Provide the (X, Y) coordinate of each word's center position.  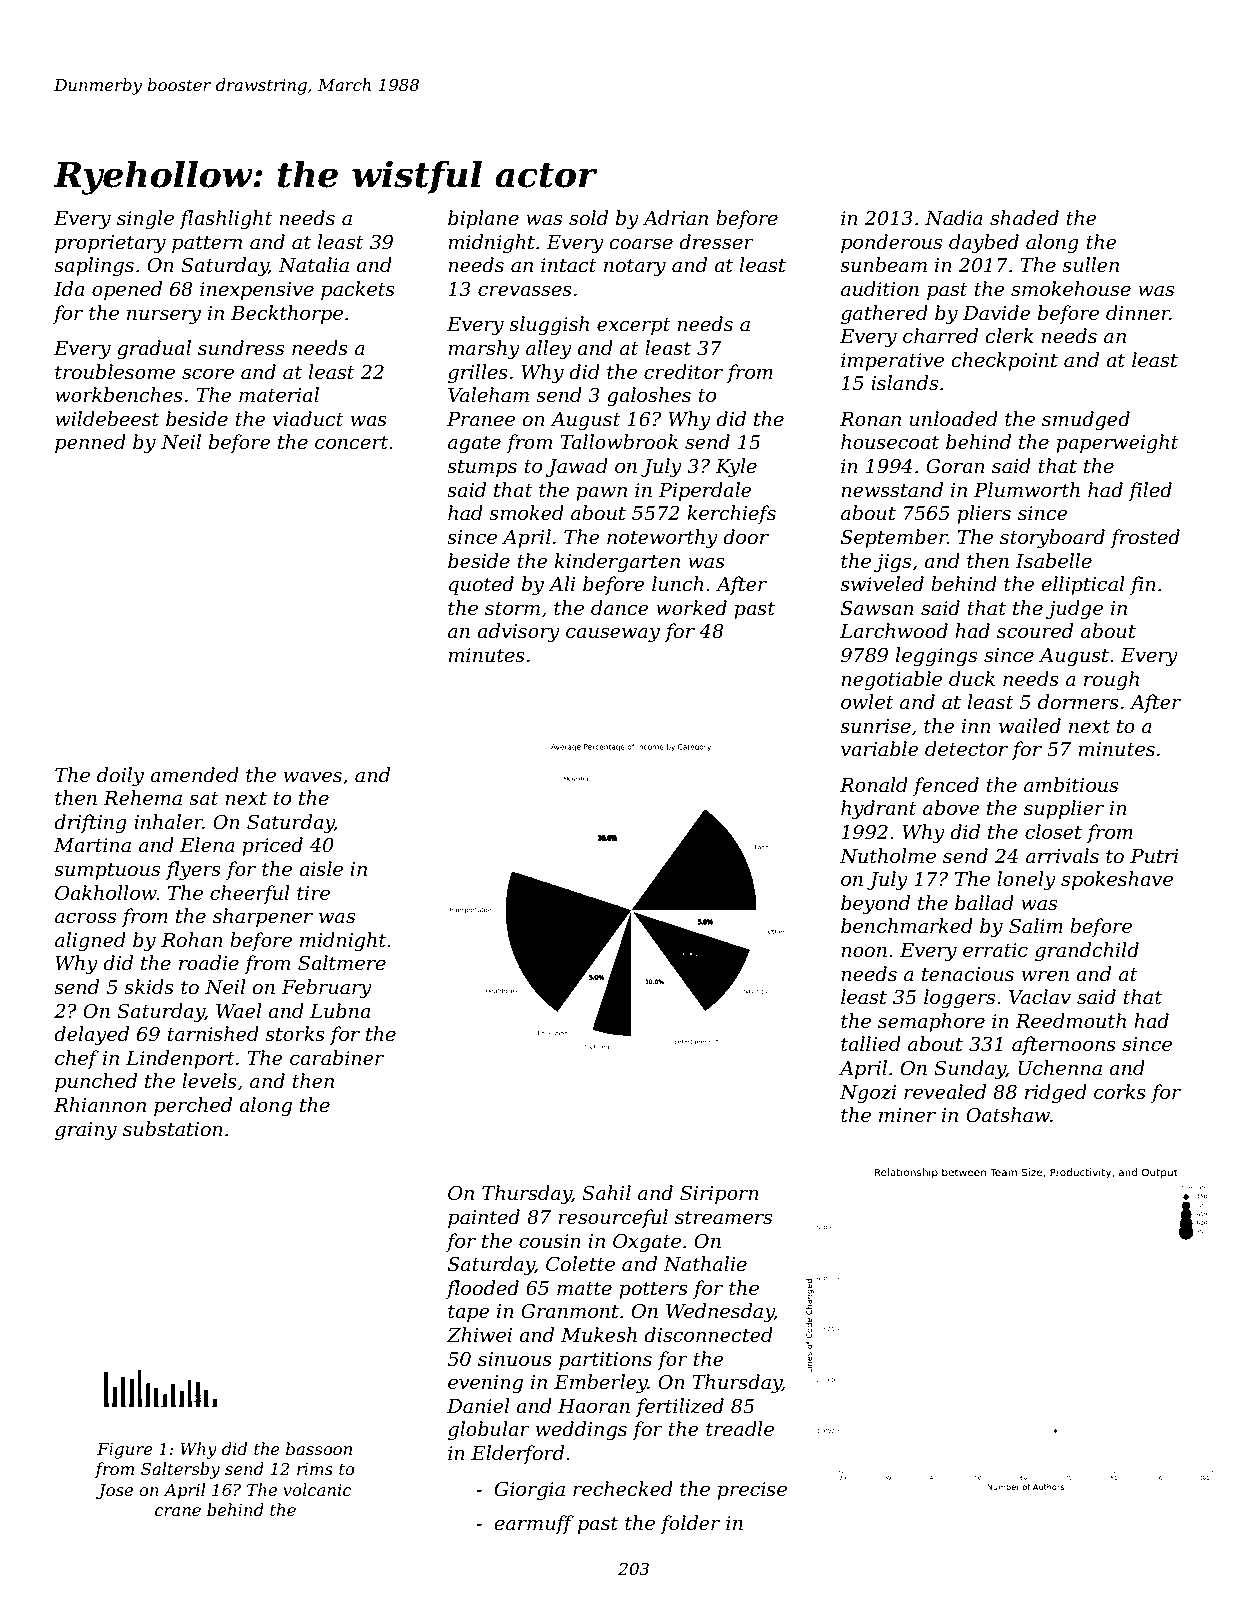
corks (1120, 1092)
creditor (683, 372)
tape (468, 1313)
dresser (716, 242)
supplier (1064, 809)
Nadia (954, 218)
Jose (114, 1492)
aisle (321, 869)
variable (879, 749)
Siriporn (719, 1194)
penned (90, 443)
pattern (207, 244)
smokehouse (1071, 289)
